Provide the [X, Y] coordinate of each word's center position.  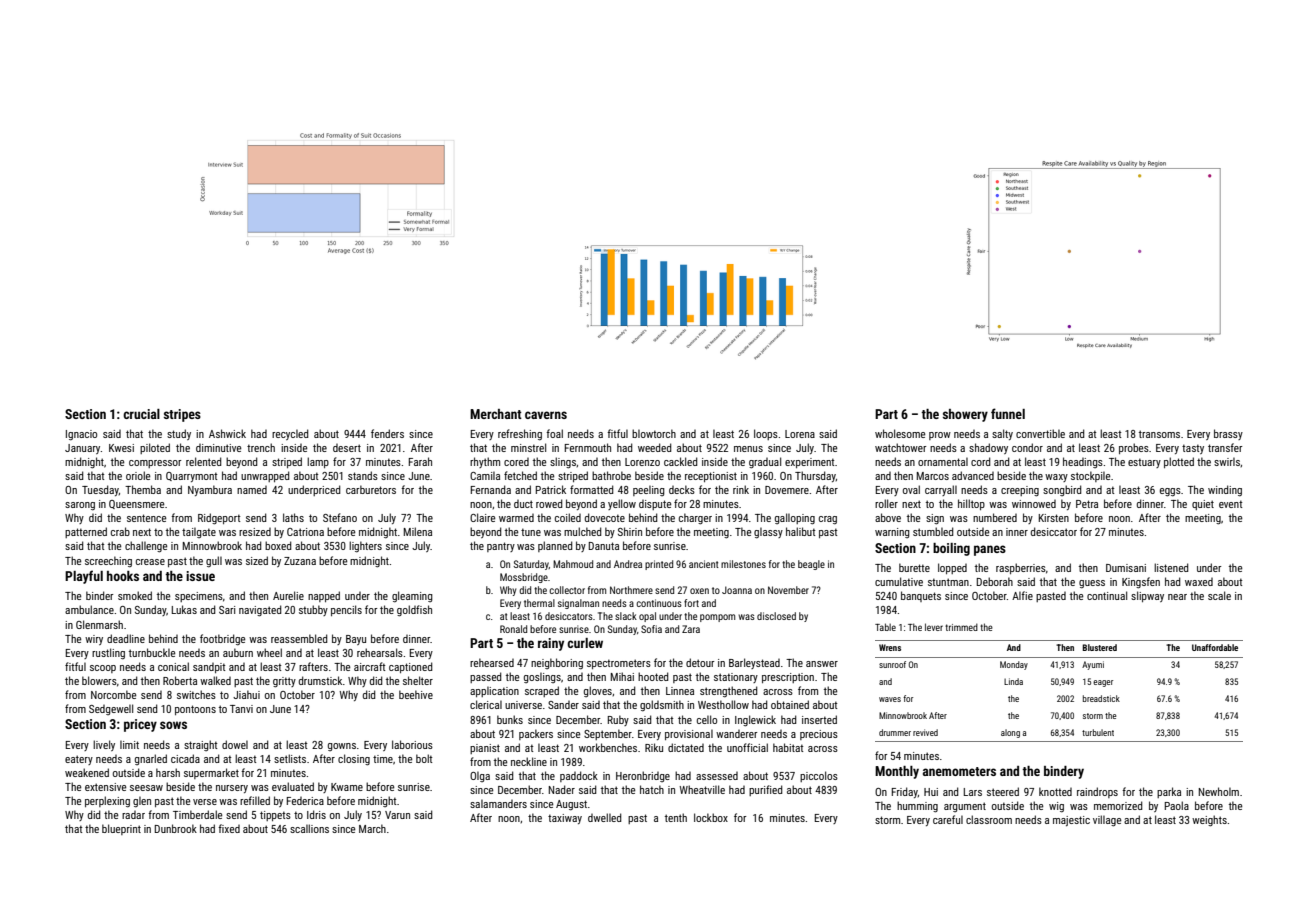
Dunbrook [176, 828]
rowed [549, 503]
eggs [1170, 492]
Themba [143, 489]
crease [150, 562]
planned [555, 546]
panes [990, 550]
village [1107, 821]
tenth [676, 817]
